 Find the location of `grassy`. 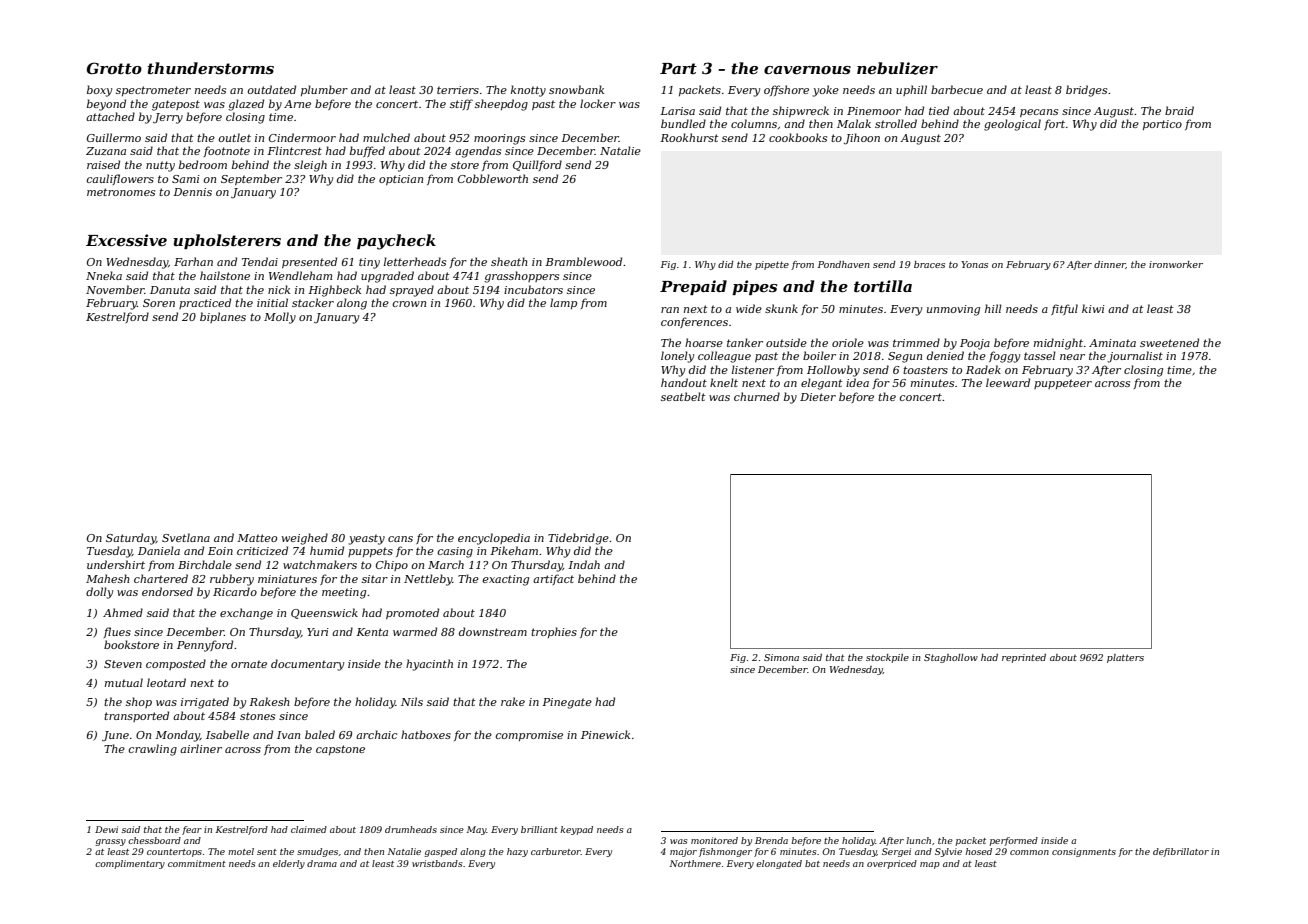

grassy is located at coordinates (110, 842).
